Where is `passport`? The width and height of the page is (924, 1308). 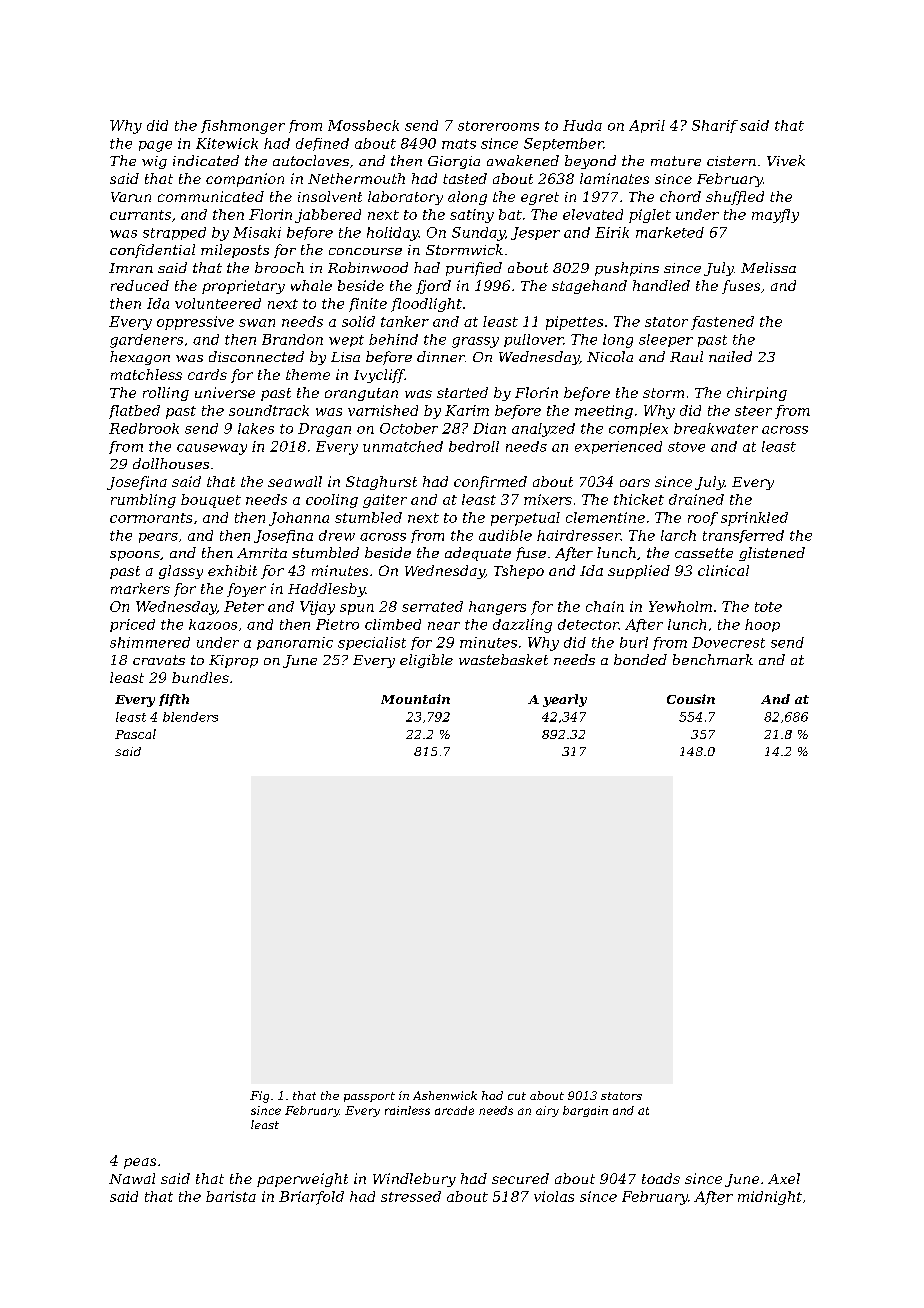
passport is located at coordinates (369, 1097).
